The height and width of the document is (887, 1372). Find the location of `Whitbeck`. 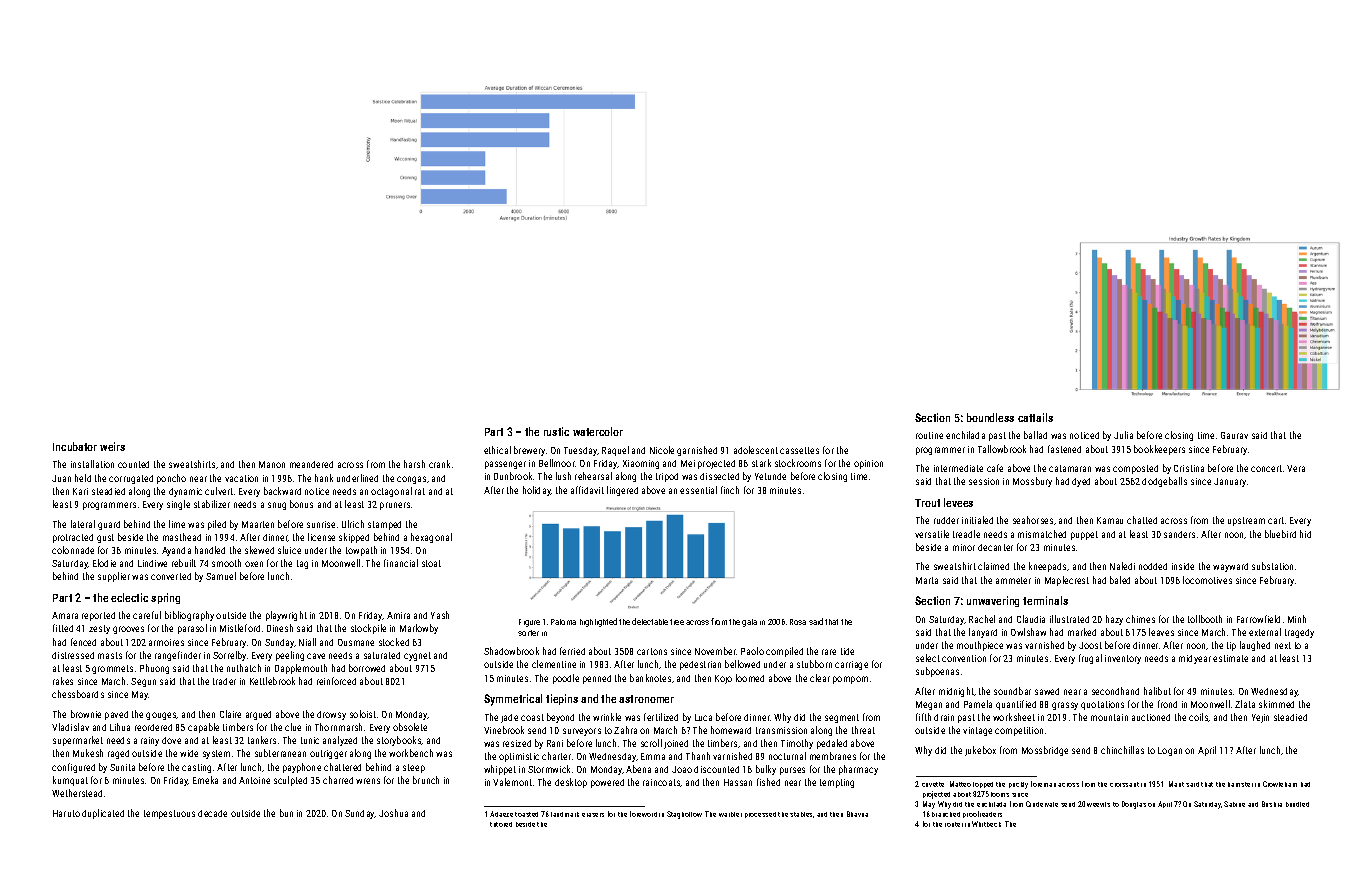

Whitbeck is located at coordinates (986, 824).
